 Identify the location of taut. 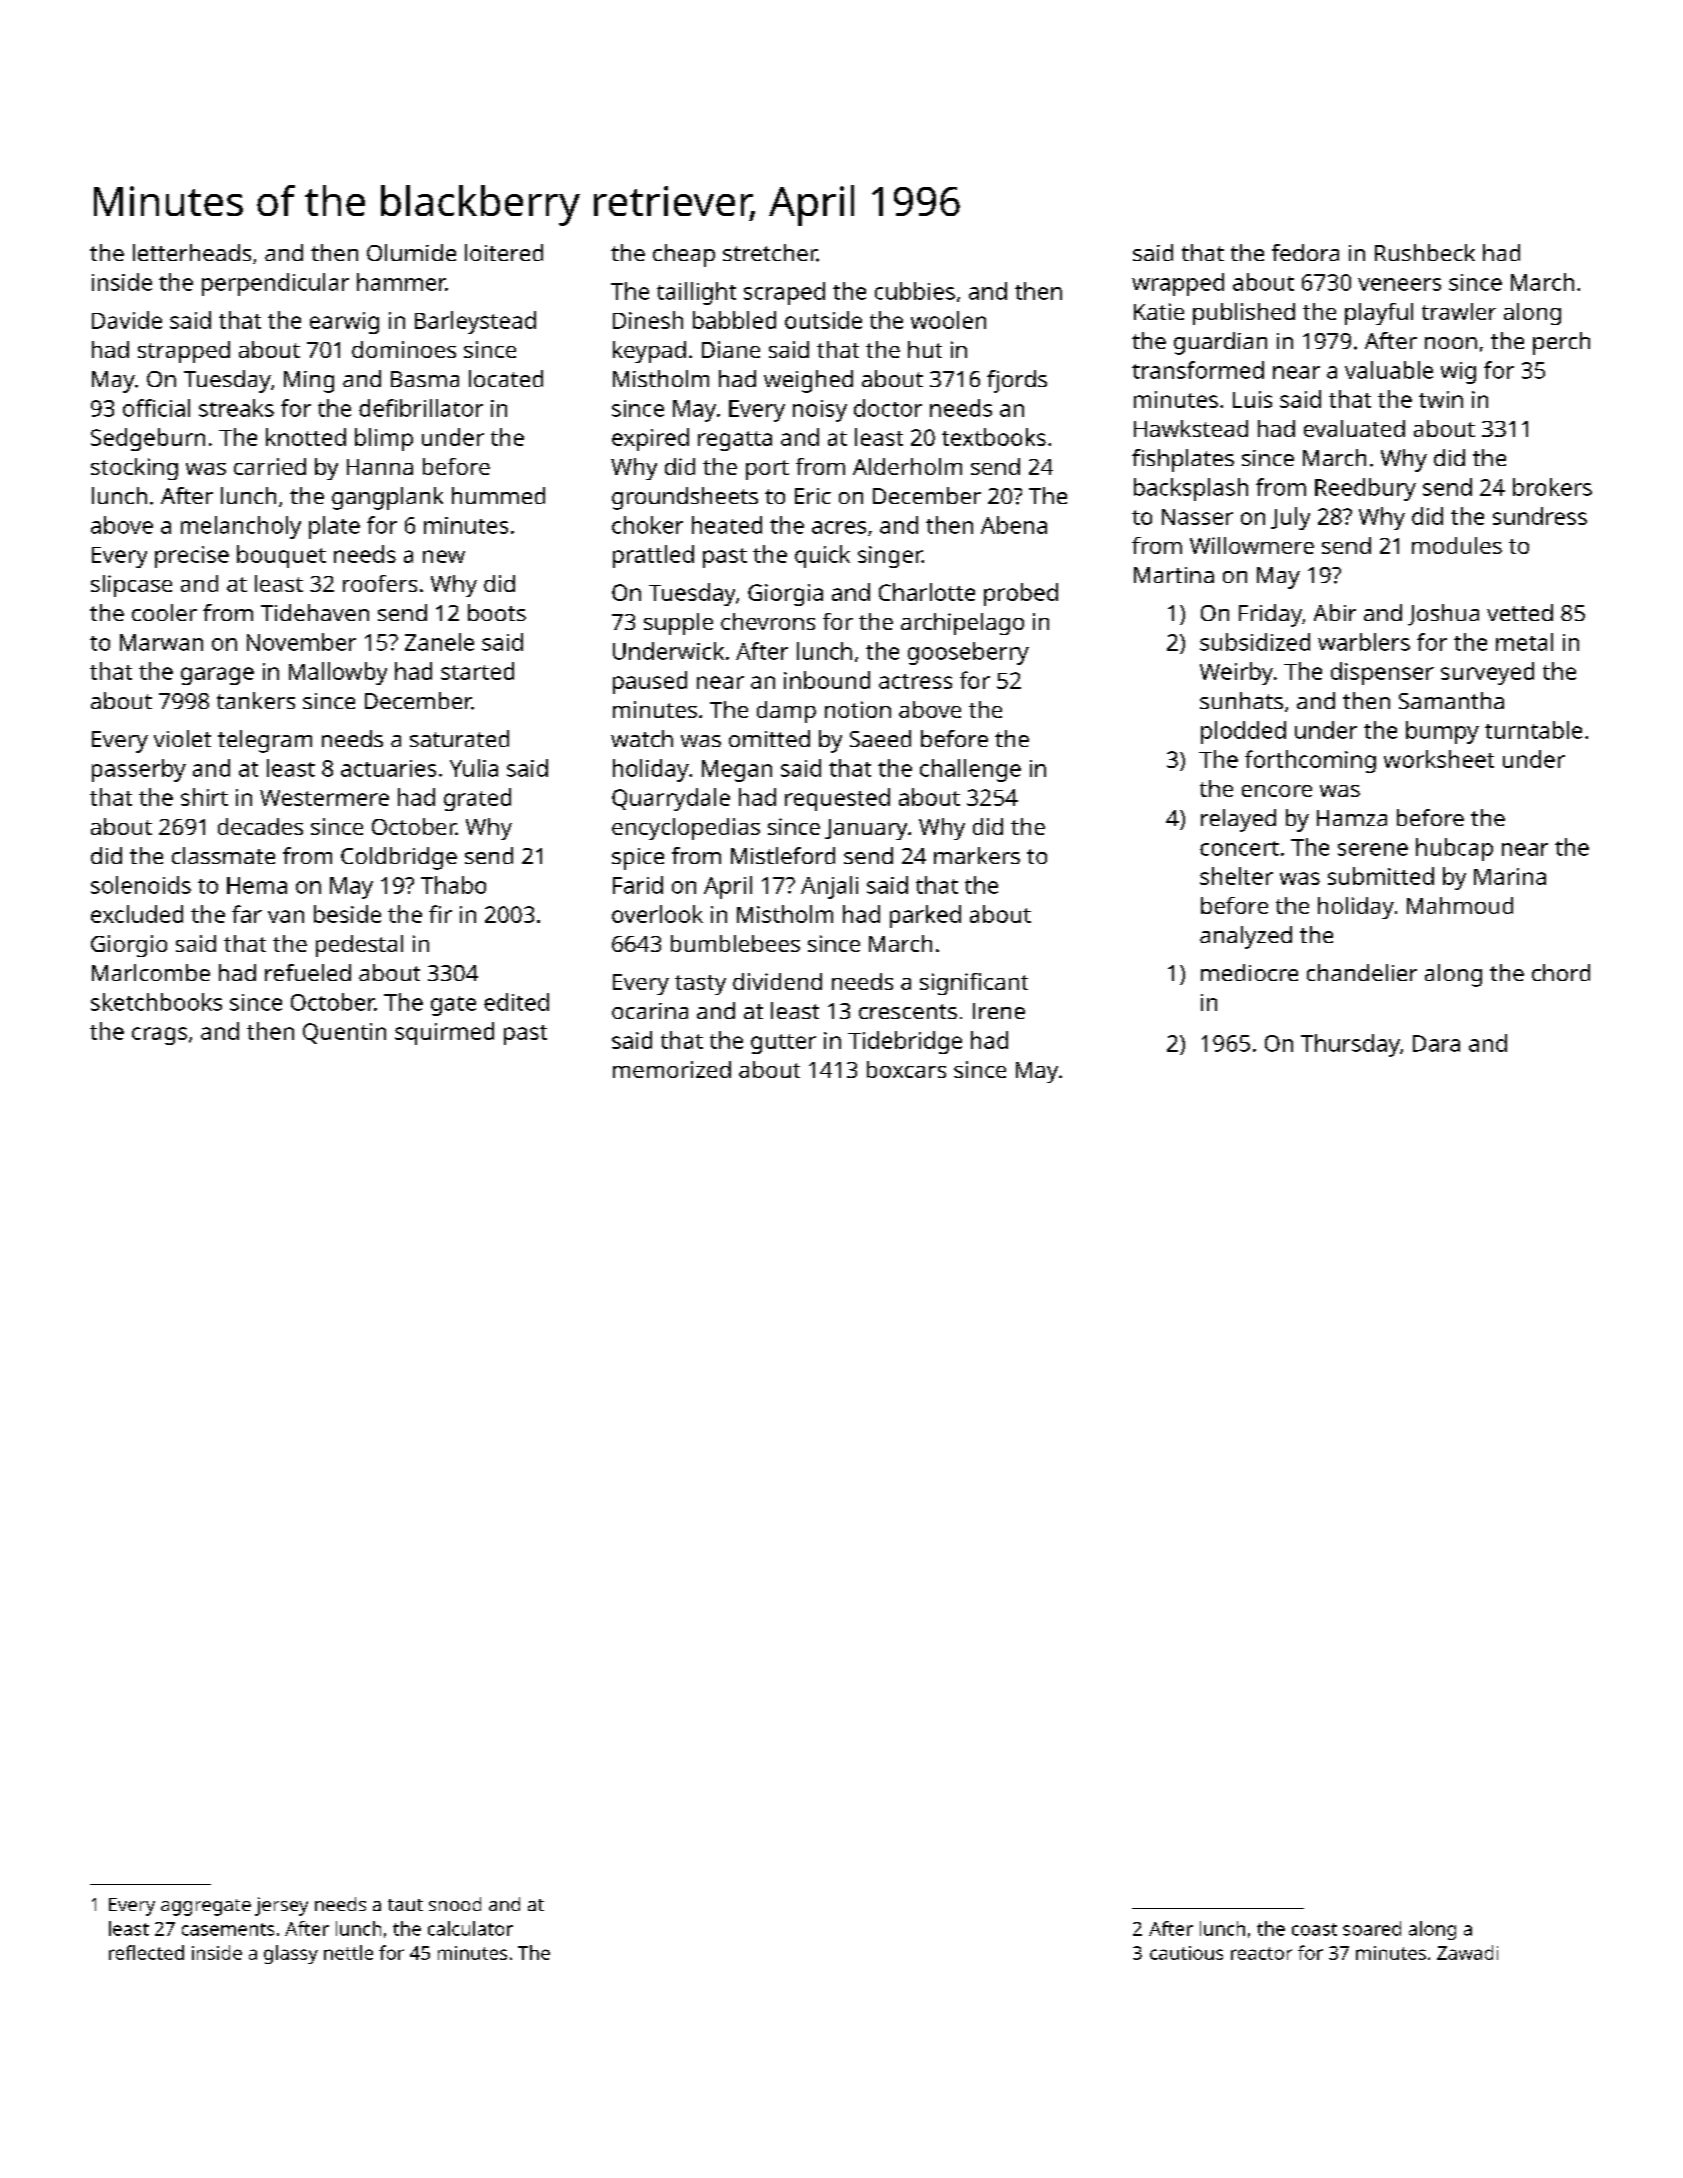
(405, 1905).
